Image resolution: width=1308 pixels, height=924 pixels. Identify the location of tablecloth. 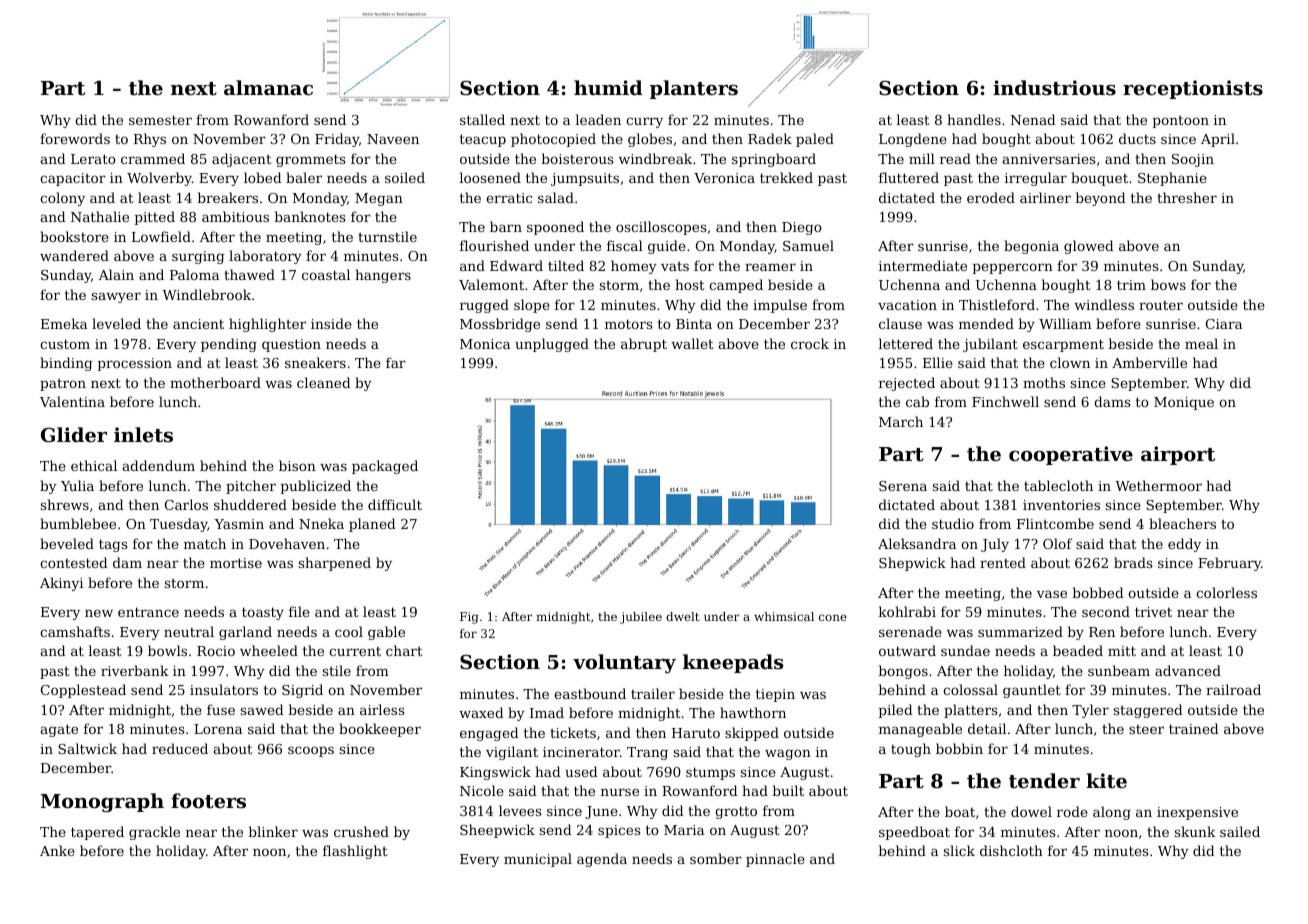
(1058, 485).
